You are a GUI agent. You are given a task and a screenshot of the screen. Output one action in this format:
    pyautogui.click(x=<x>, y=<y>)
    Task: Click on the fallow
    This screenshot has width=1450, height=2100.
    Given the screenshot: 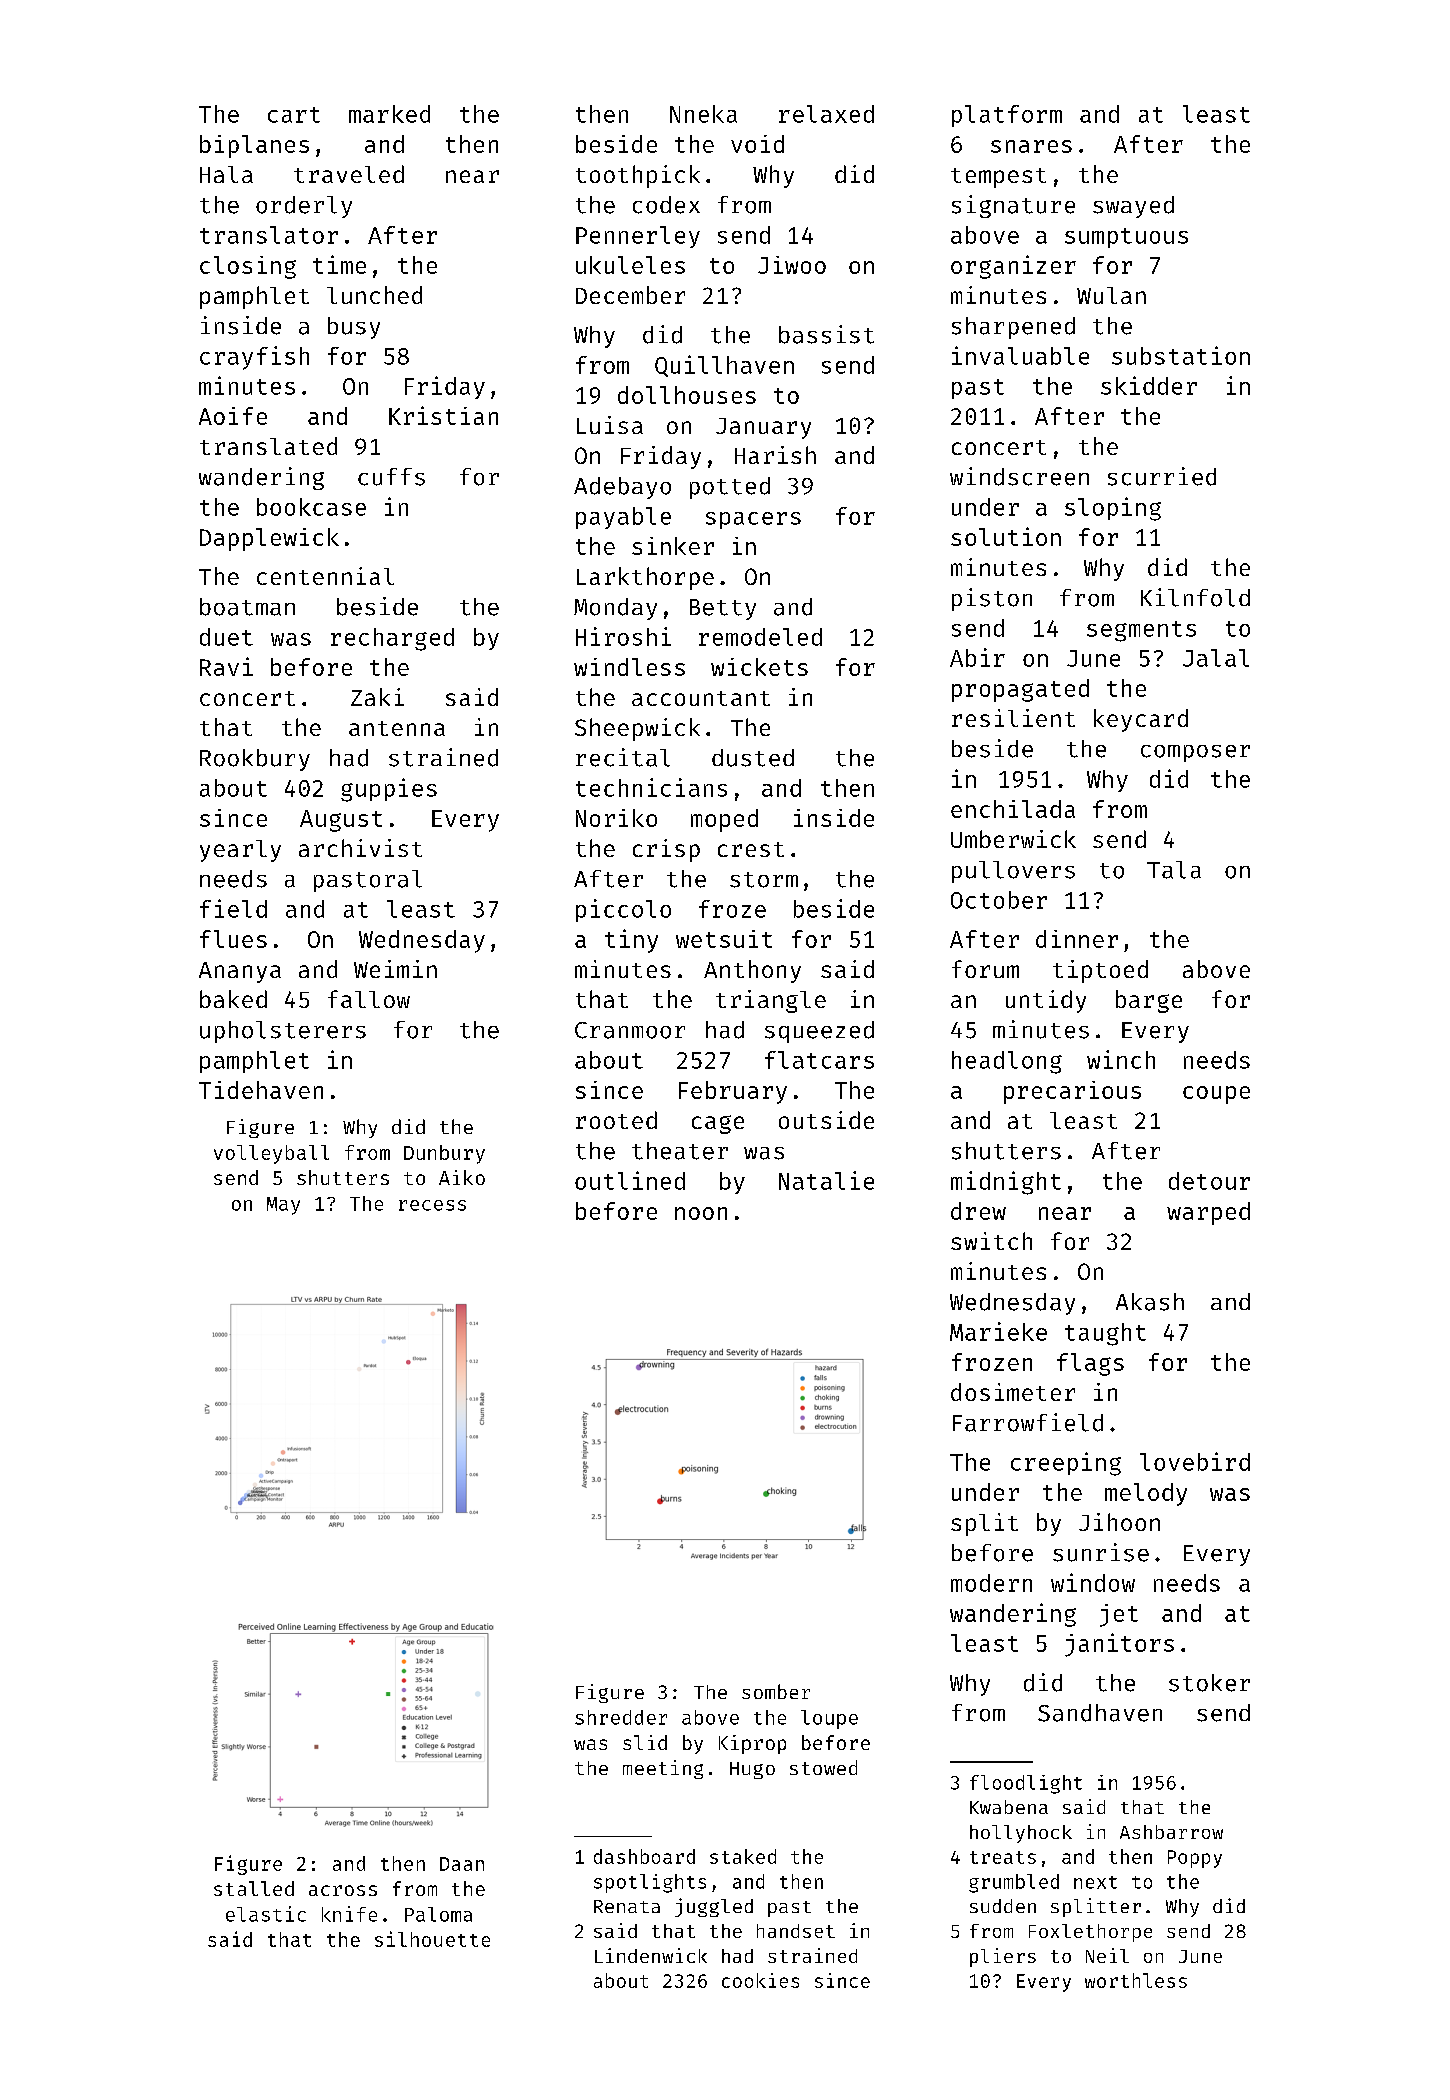 What is the action you would take?
    pyautogui.click(x=369, y=999)
